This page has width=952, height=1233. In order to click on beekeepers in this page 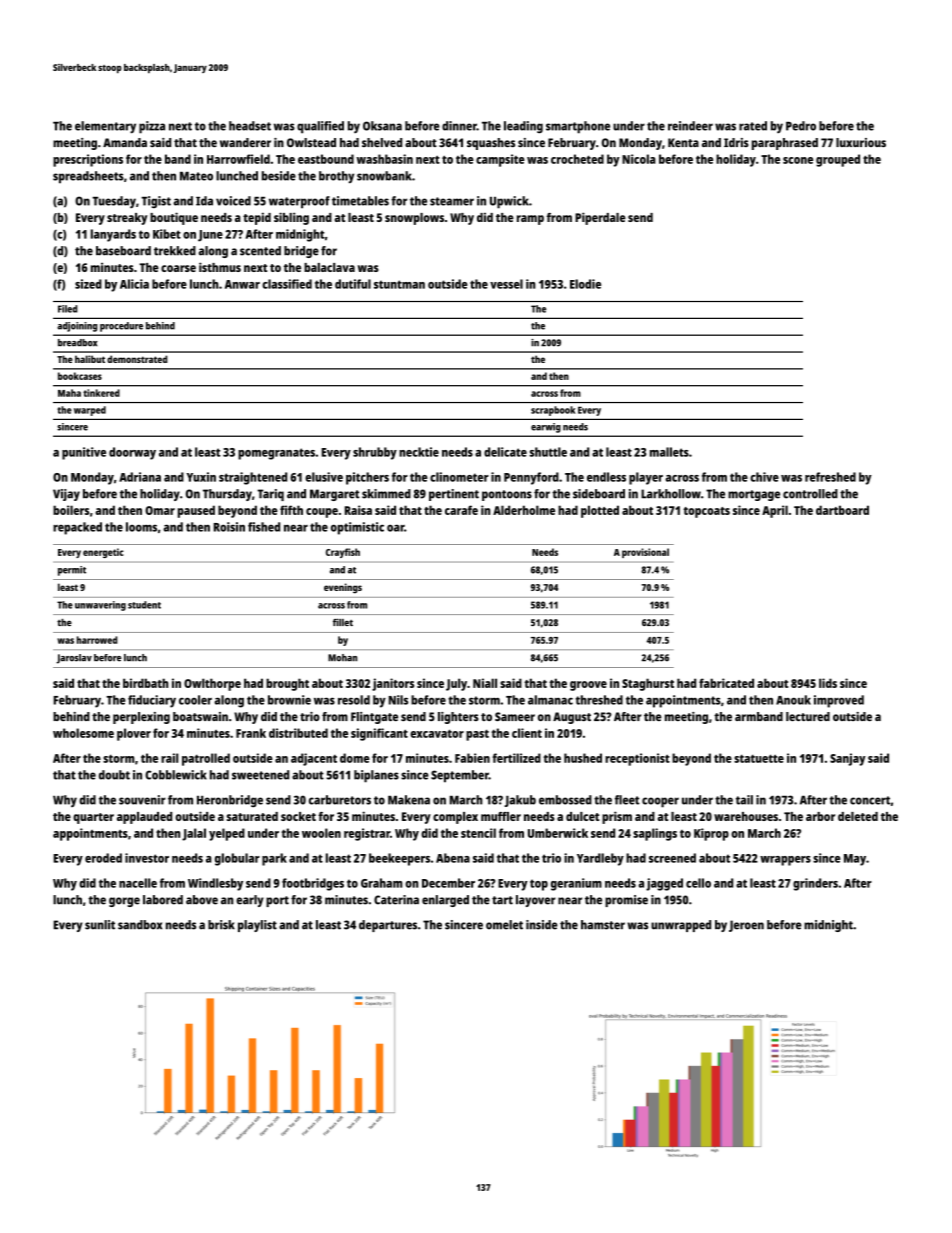, I will do `click(399, 859)`.
